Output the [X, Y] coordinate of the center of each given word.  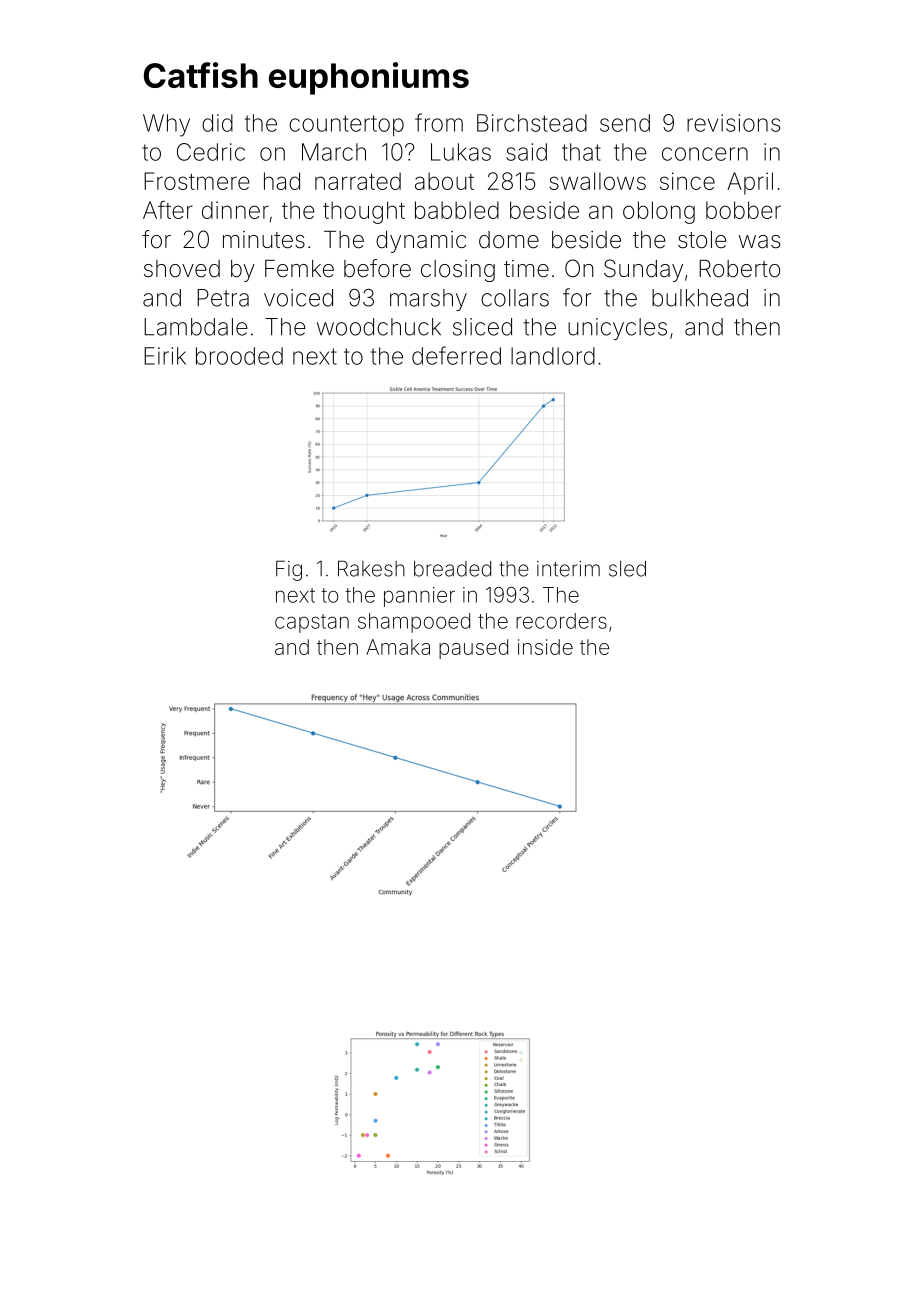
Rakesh [371, 568]
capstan [312, 623]
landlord [553, 356]
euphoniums [369, 78]
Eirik [165, 356]
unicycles [617, 329]
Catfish [201, 75]
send [625, 123]
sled [627, 569]
